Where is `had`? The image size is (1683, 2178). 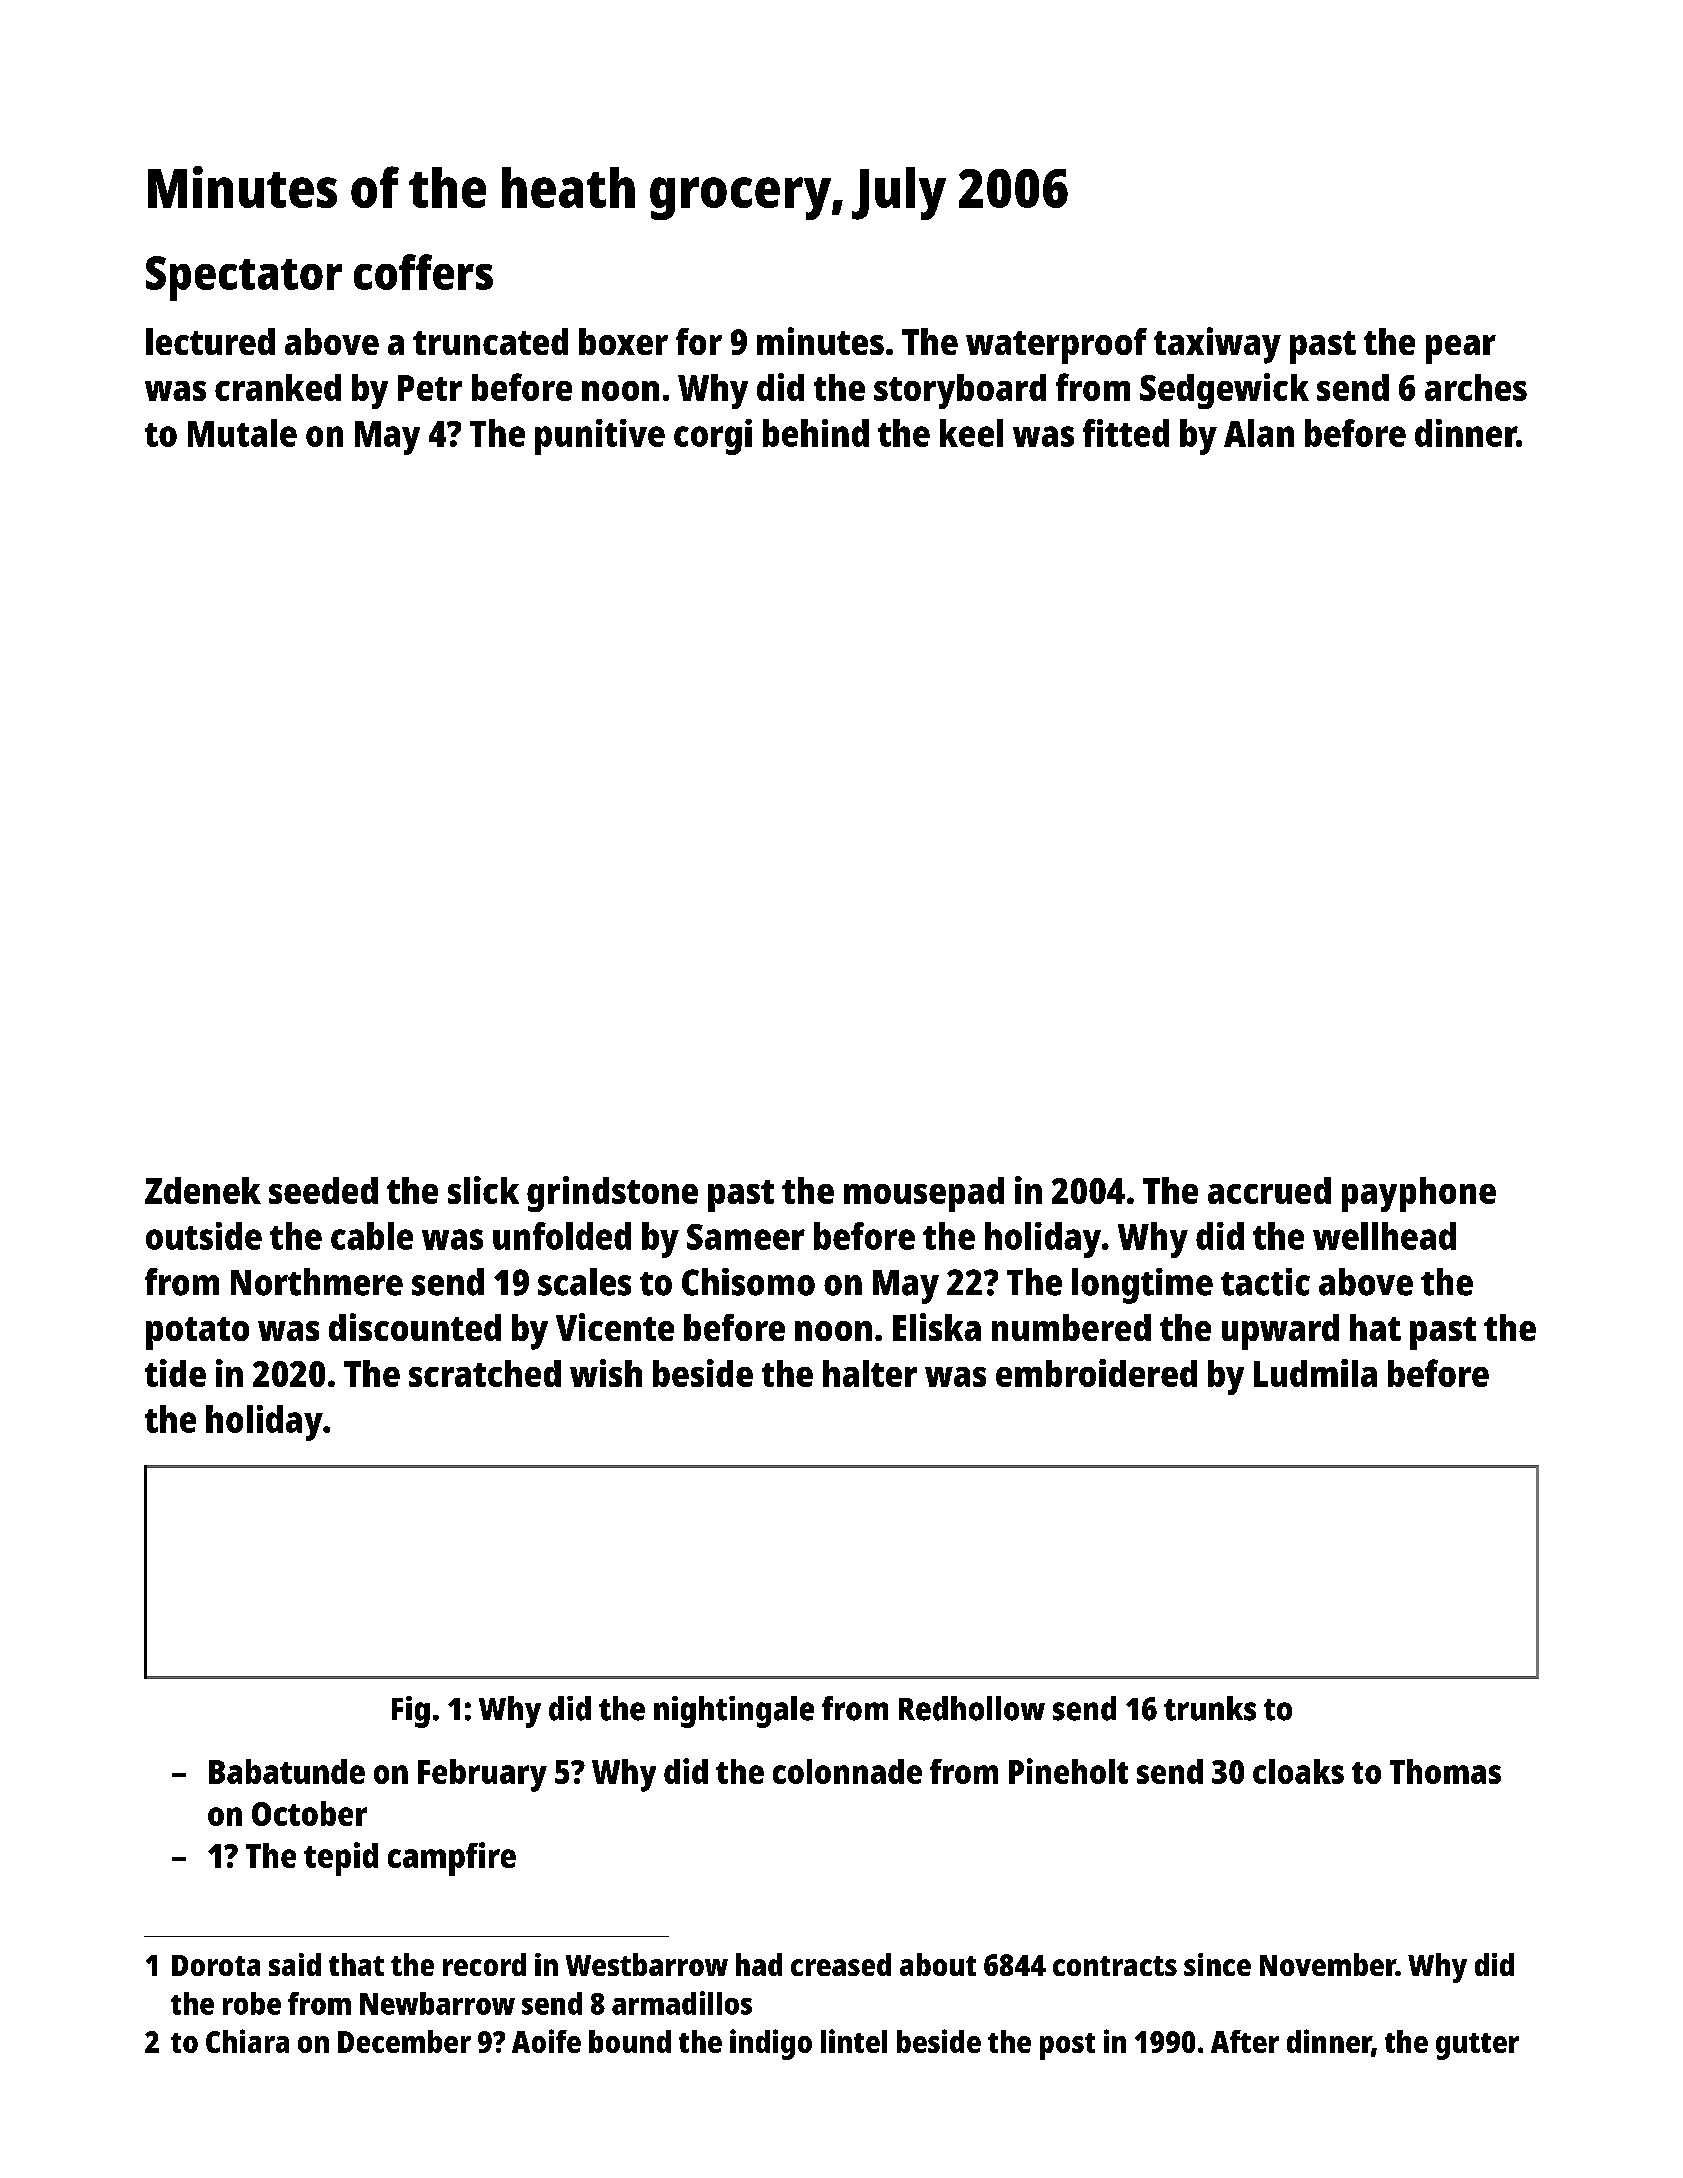
had is located at coordinates (759, 1964).
